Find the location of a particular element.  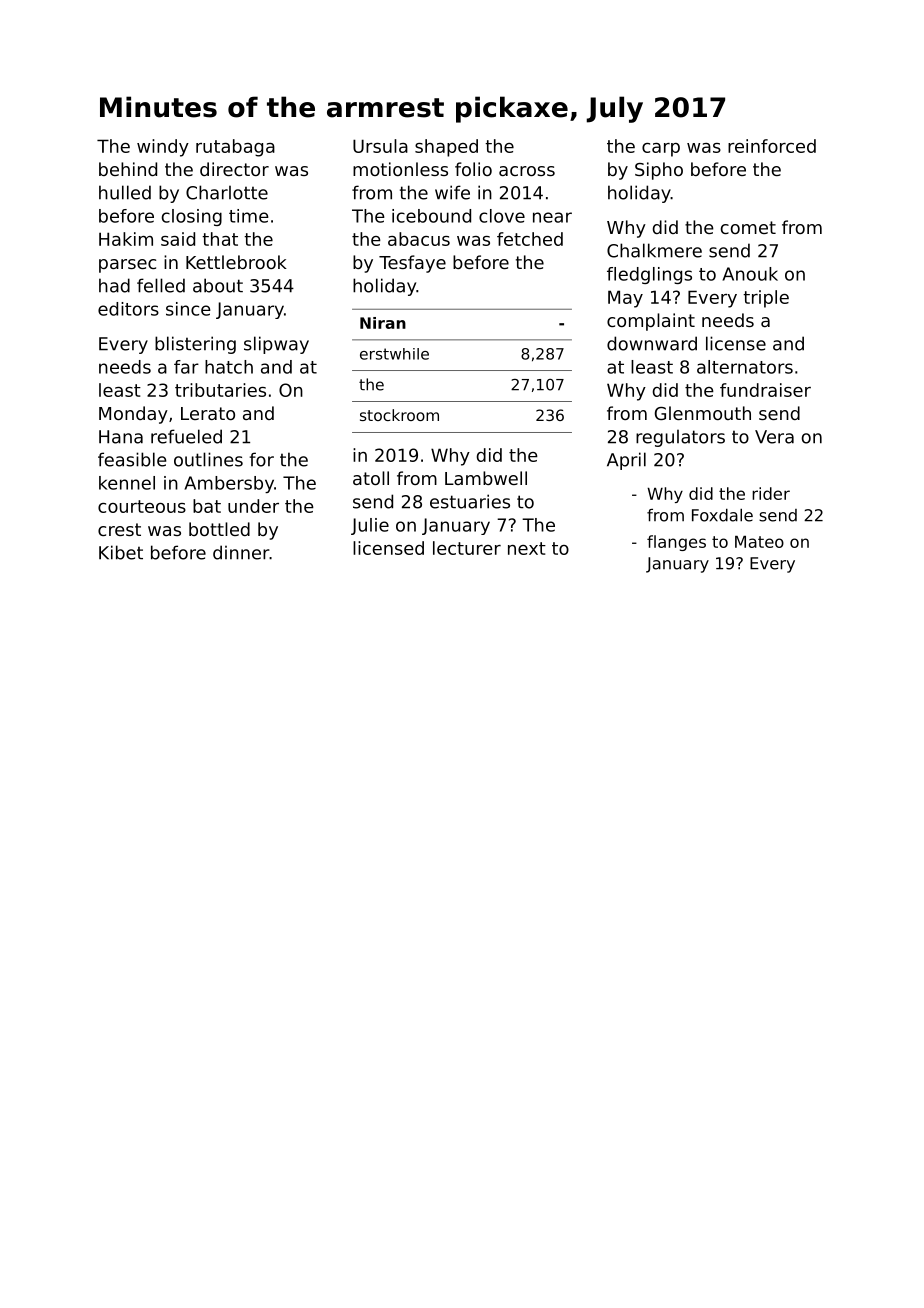

rider is located at coordinates (771, 493).
